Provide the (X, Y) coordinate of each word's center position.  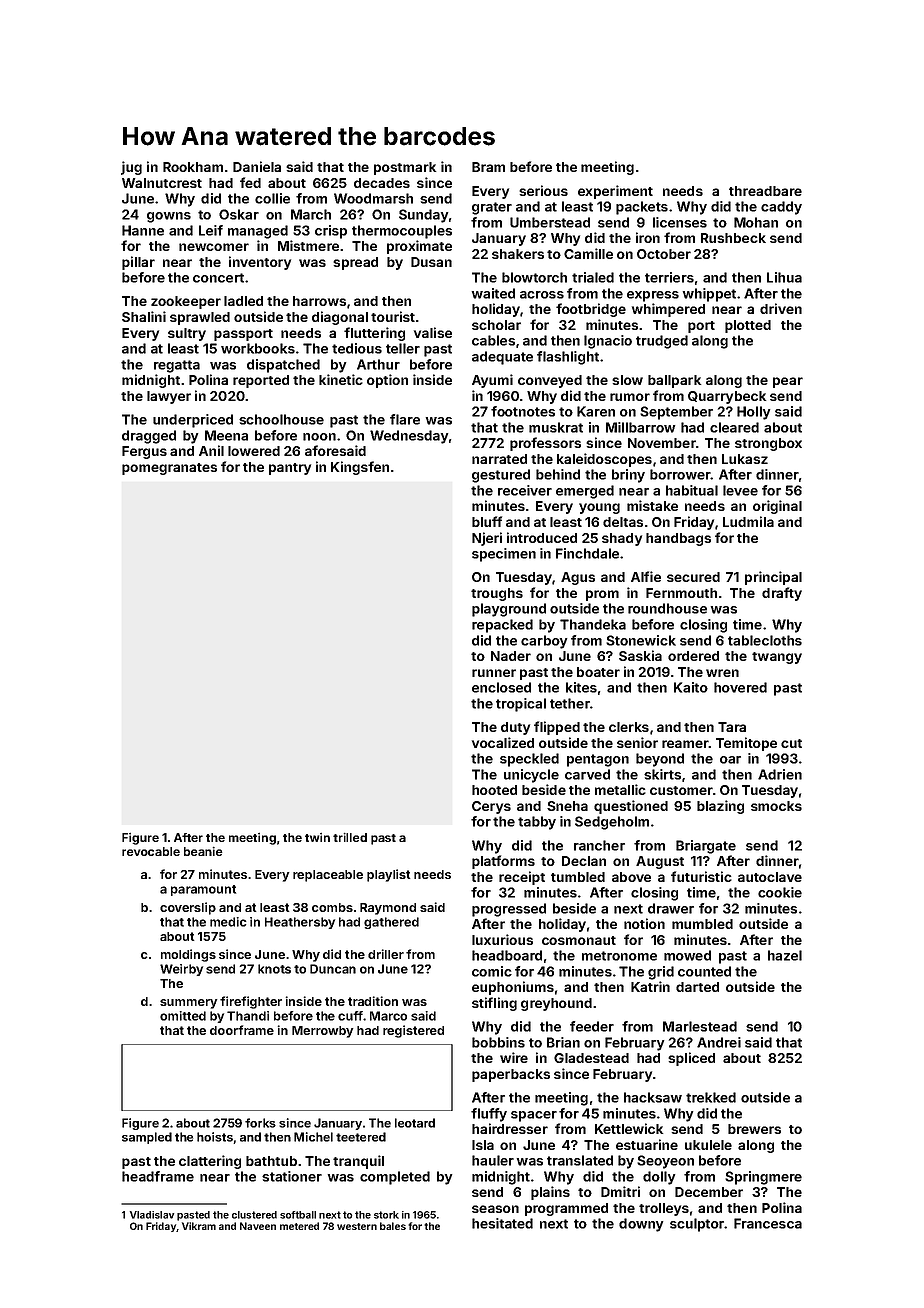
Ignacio (608, 342)
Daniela (257, 166)
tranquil (358, 1162)
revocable (151, 851)
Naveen (258, 1226)
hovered (740, 687)
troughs (497, 594)
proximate (419, 247)
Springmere (763, 1178)
